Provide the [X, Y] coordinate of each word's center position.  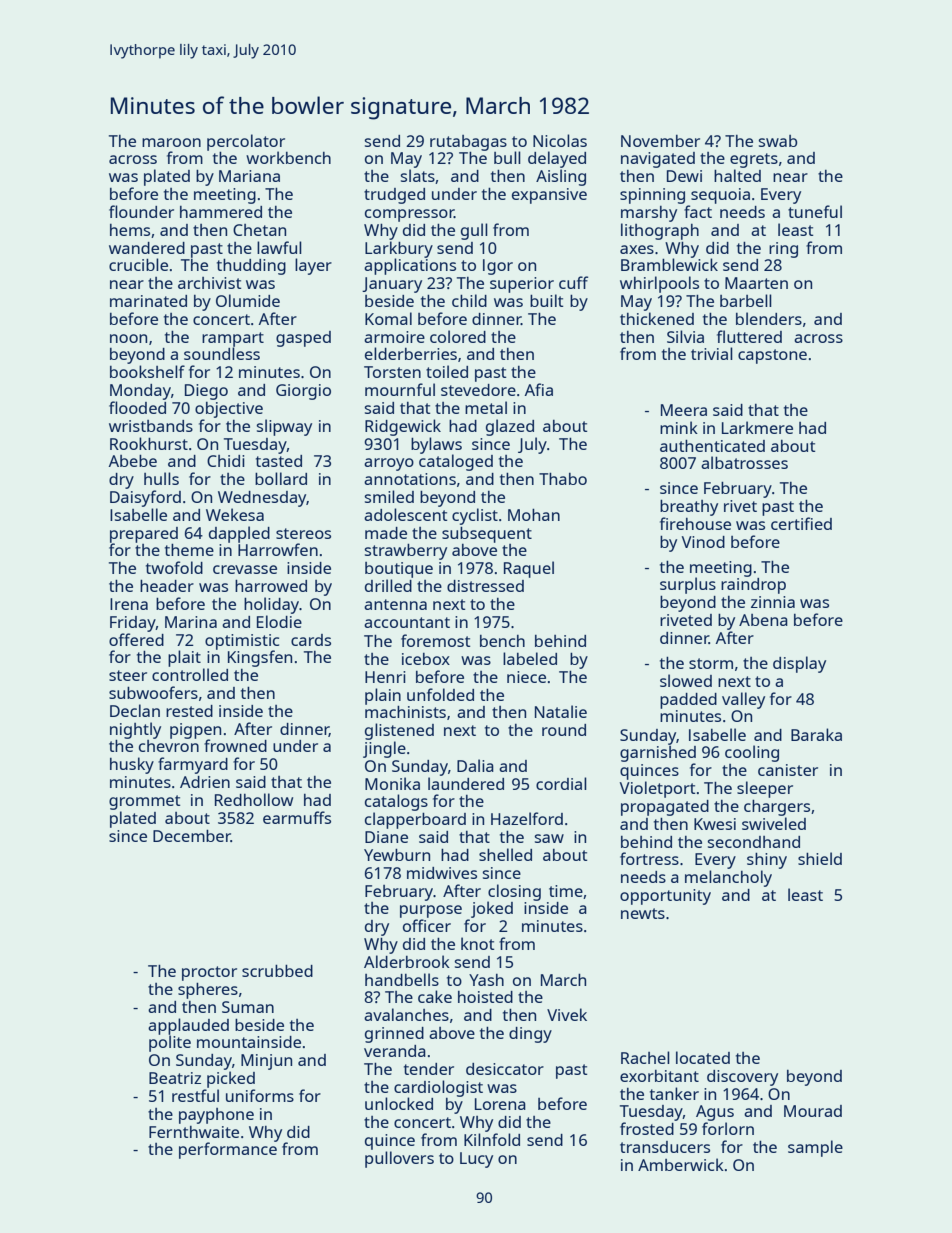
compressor [409, 215]
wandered [147, 248]
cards [311, 640]
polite [170, 1043]
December [192, 836]
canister [788, 770]
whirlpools [659, 284]
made [386, 533]
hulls [161, 478]
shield [820, 858]
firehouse [695, 523]
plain [383, 696]
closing [514, 892]
